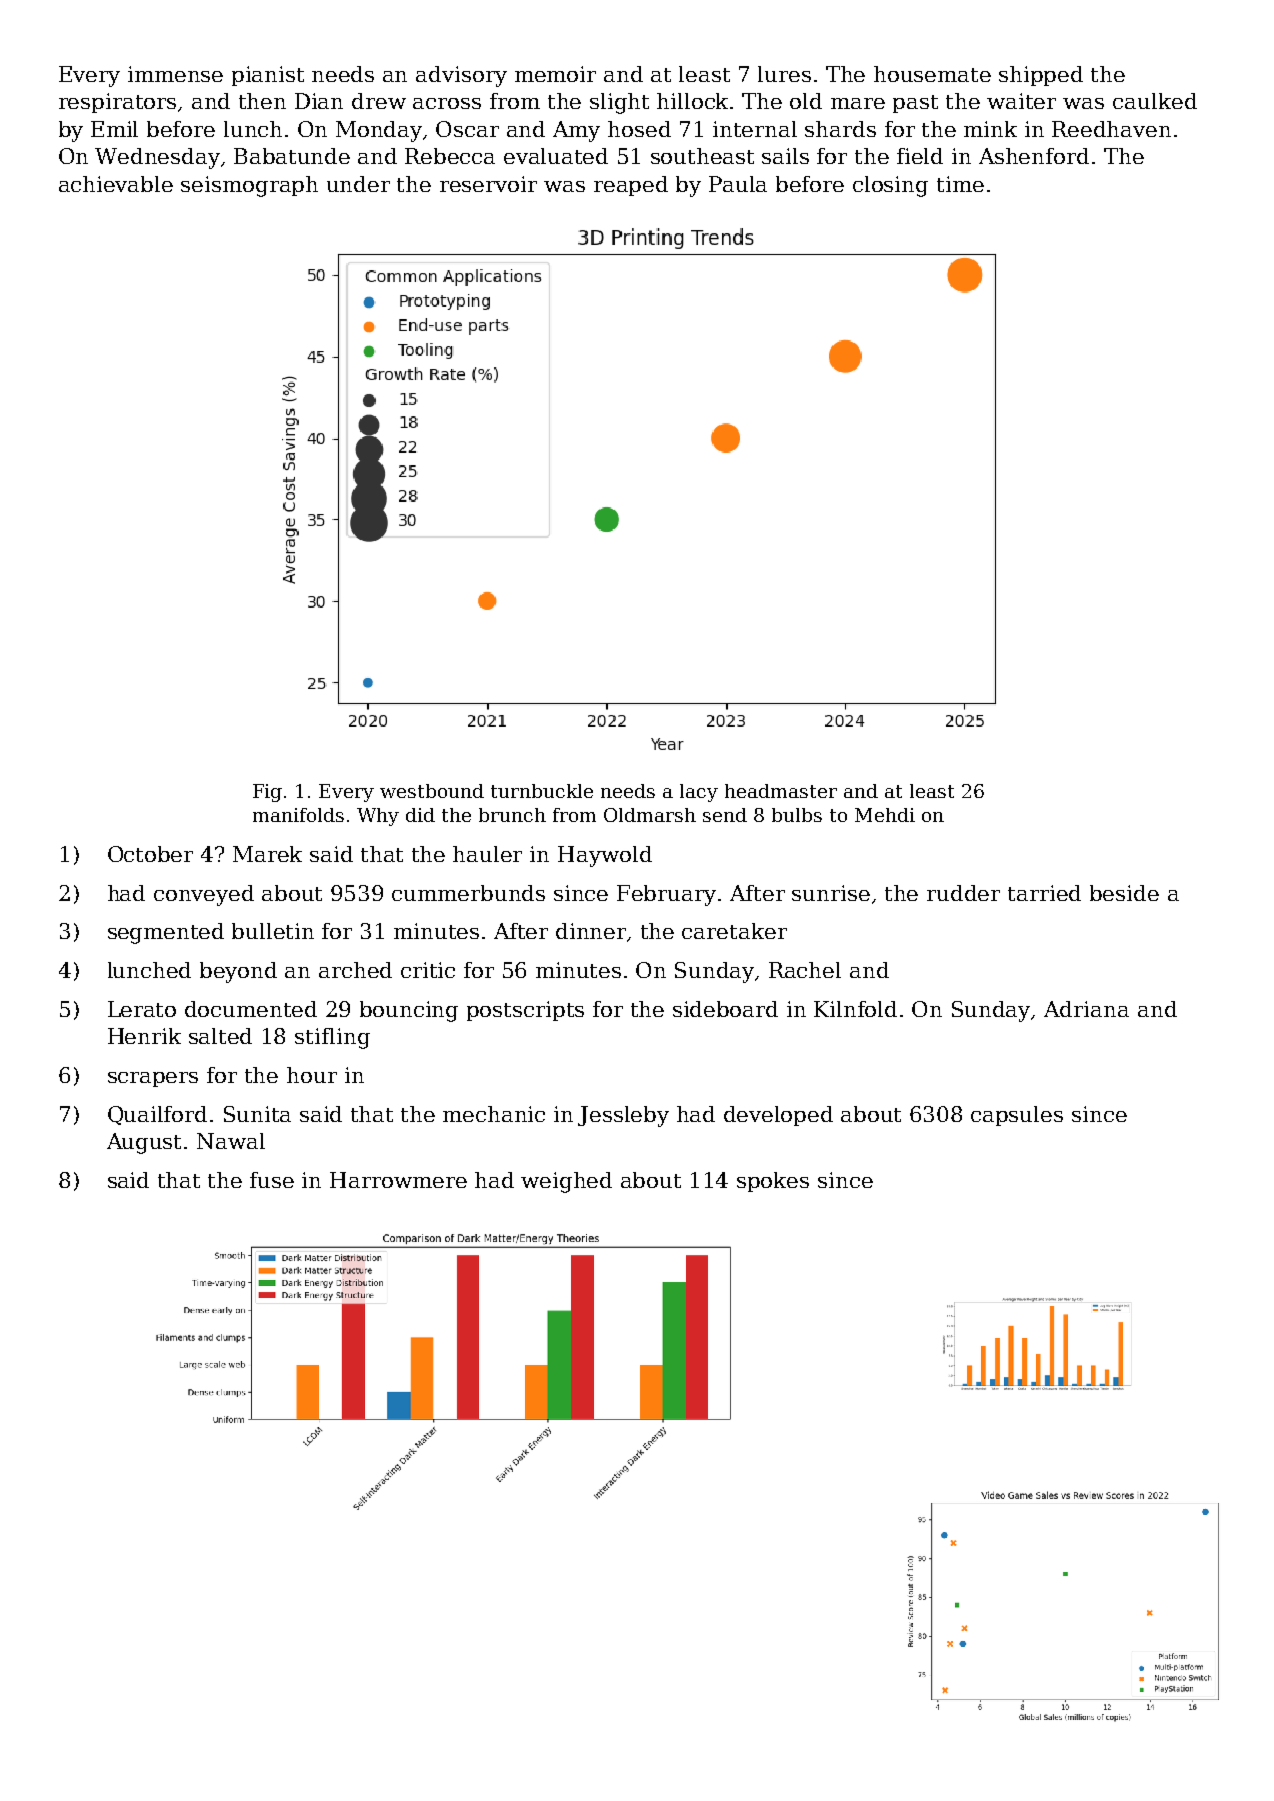 The image size is (1274, 1801). What do you see at coordinates (566, 1182) in the page?
I see `weighed` at bounding box center [566, 1182].
